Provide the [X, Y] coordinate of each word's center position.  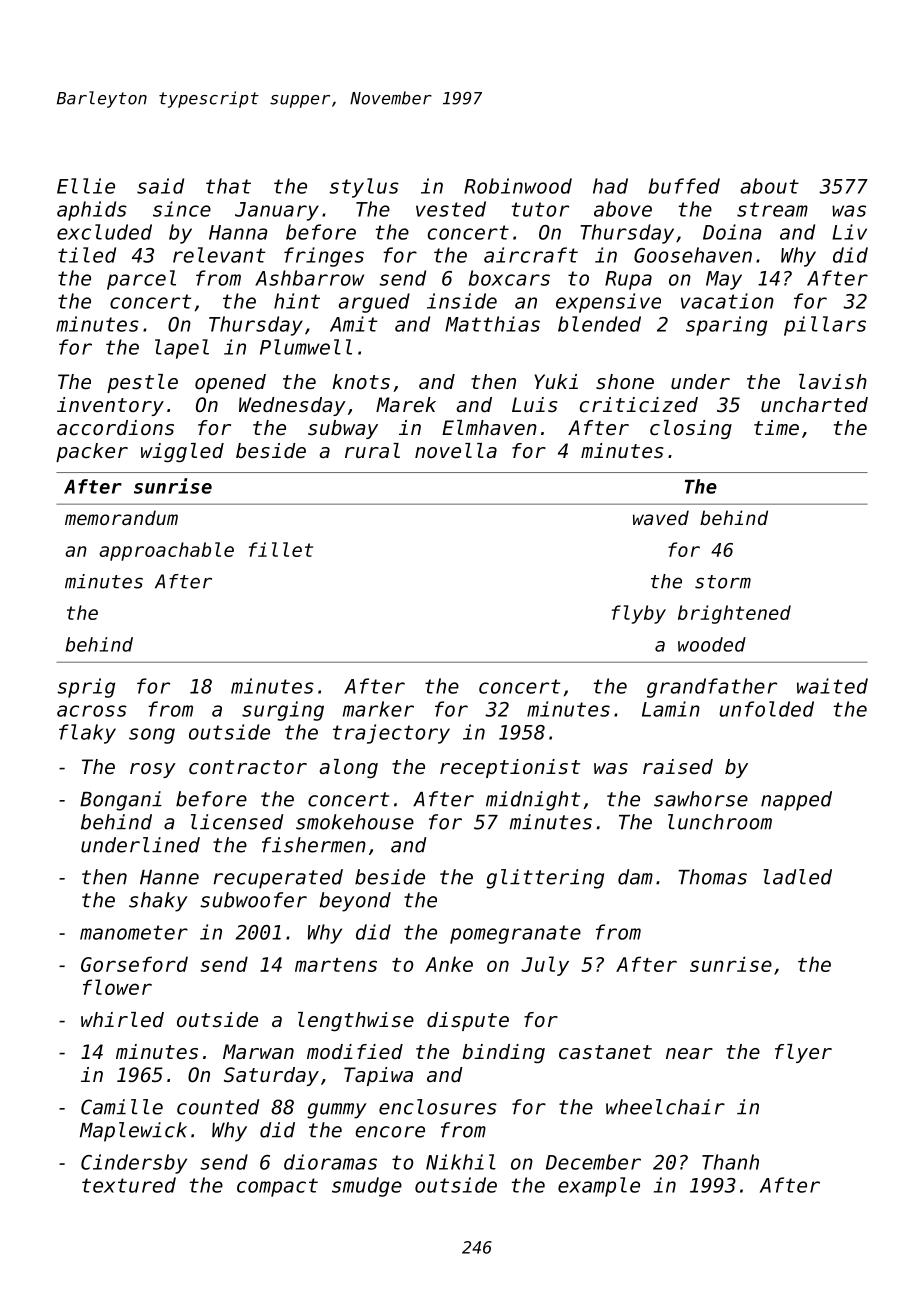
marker [378, 709]
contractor [248, 767]
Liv [849, 232]
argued [374, 303]
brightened [734, 614]
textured [129, 1185]
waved [661, 517]
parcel [141, 280]
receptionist [510, 768]
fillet [281, 549]
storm [723, 582]
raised [678, 767]
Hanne [169, 877]
